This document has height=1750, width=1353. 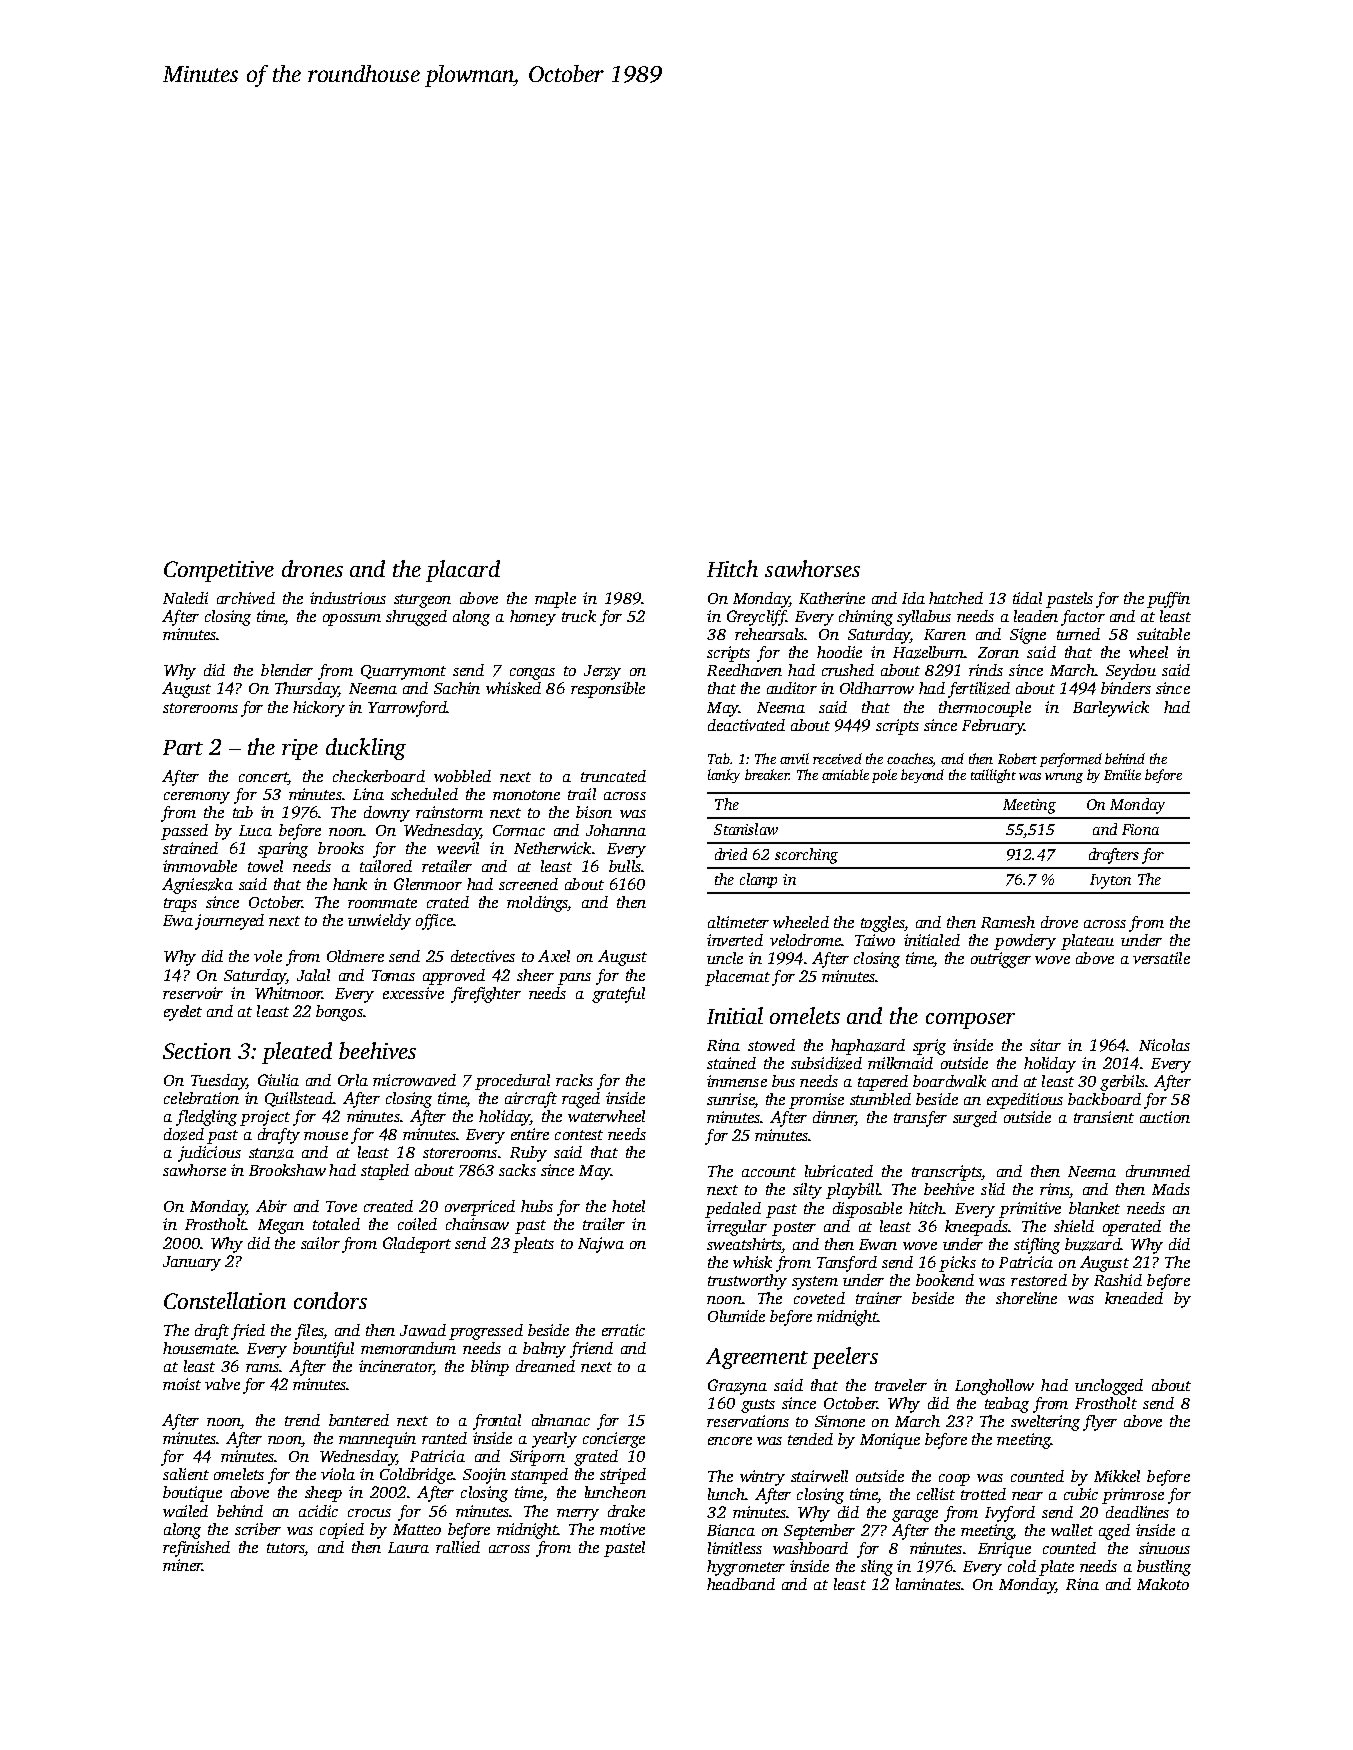 What do you see at coordinates (1027, 598) in the document?
I see `tidal` at bounding box center [1027, 598].
